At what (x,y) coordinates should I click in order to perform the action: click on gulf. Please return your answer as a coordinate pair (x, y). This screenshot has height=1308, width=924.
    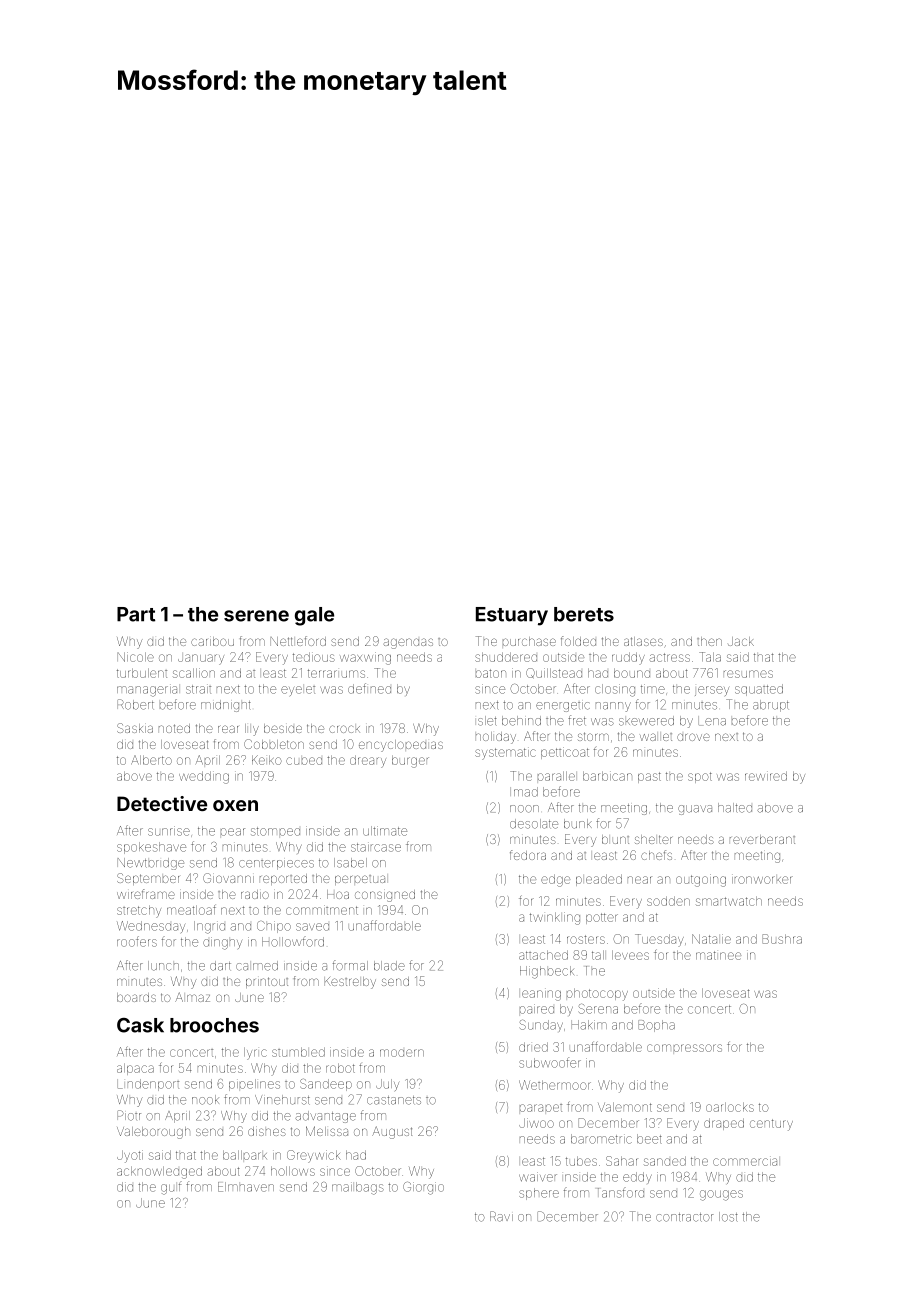
    Looking at the image, I should click on (171, 1188).
